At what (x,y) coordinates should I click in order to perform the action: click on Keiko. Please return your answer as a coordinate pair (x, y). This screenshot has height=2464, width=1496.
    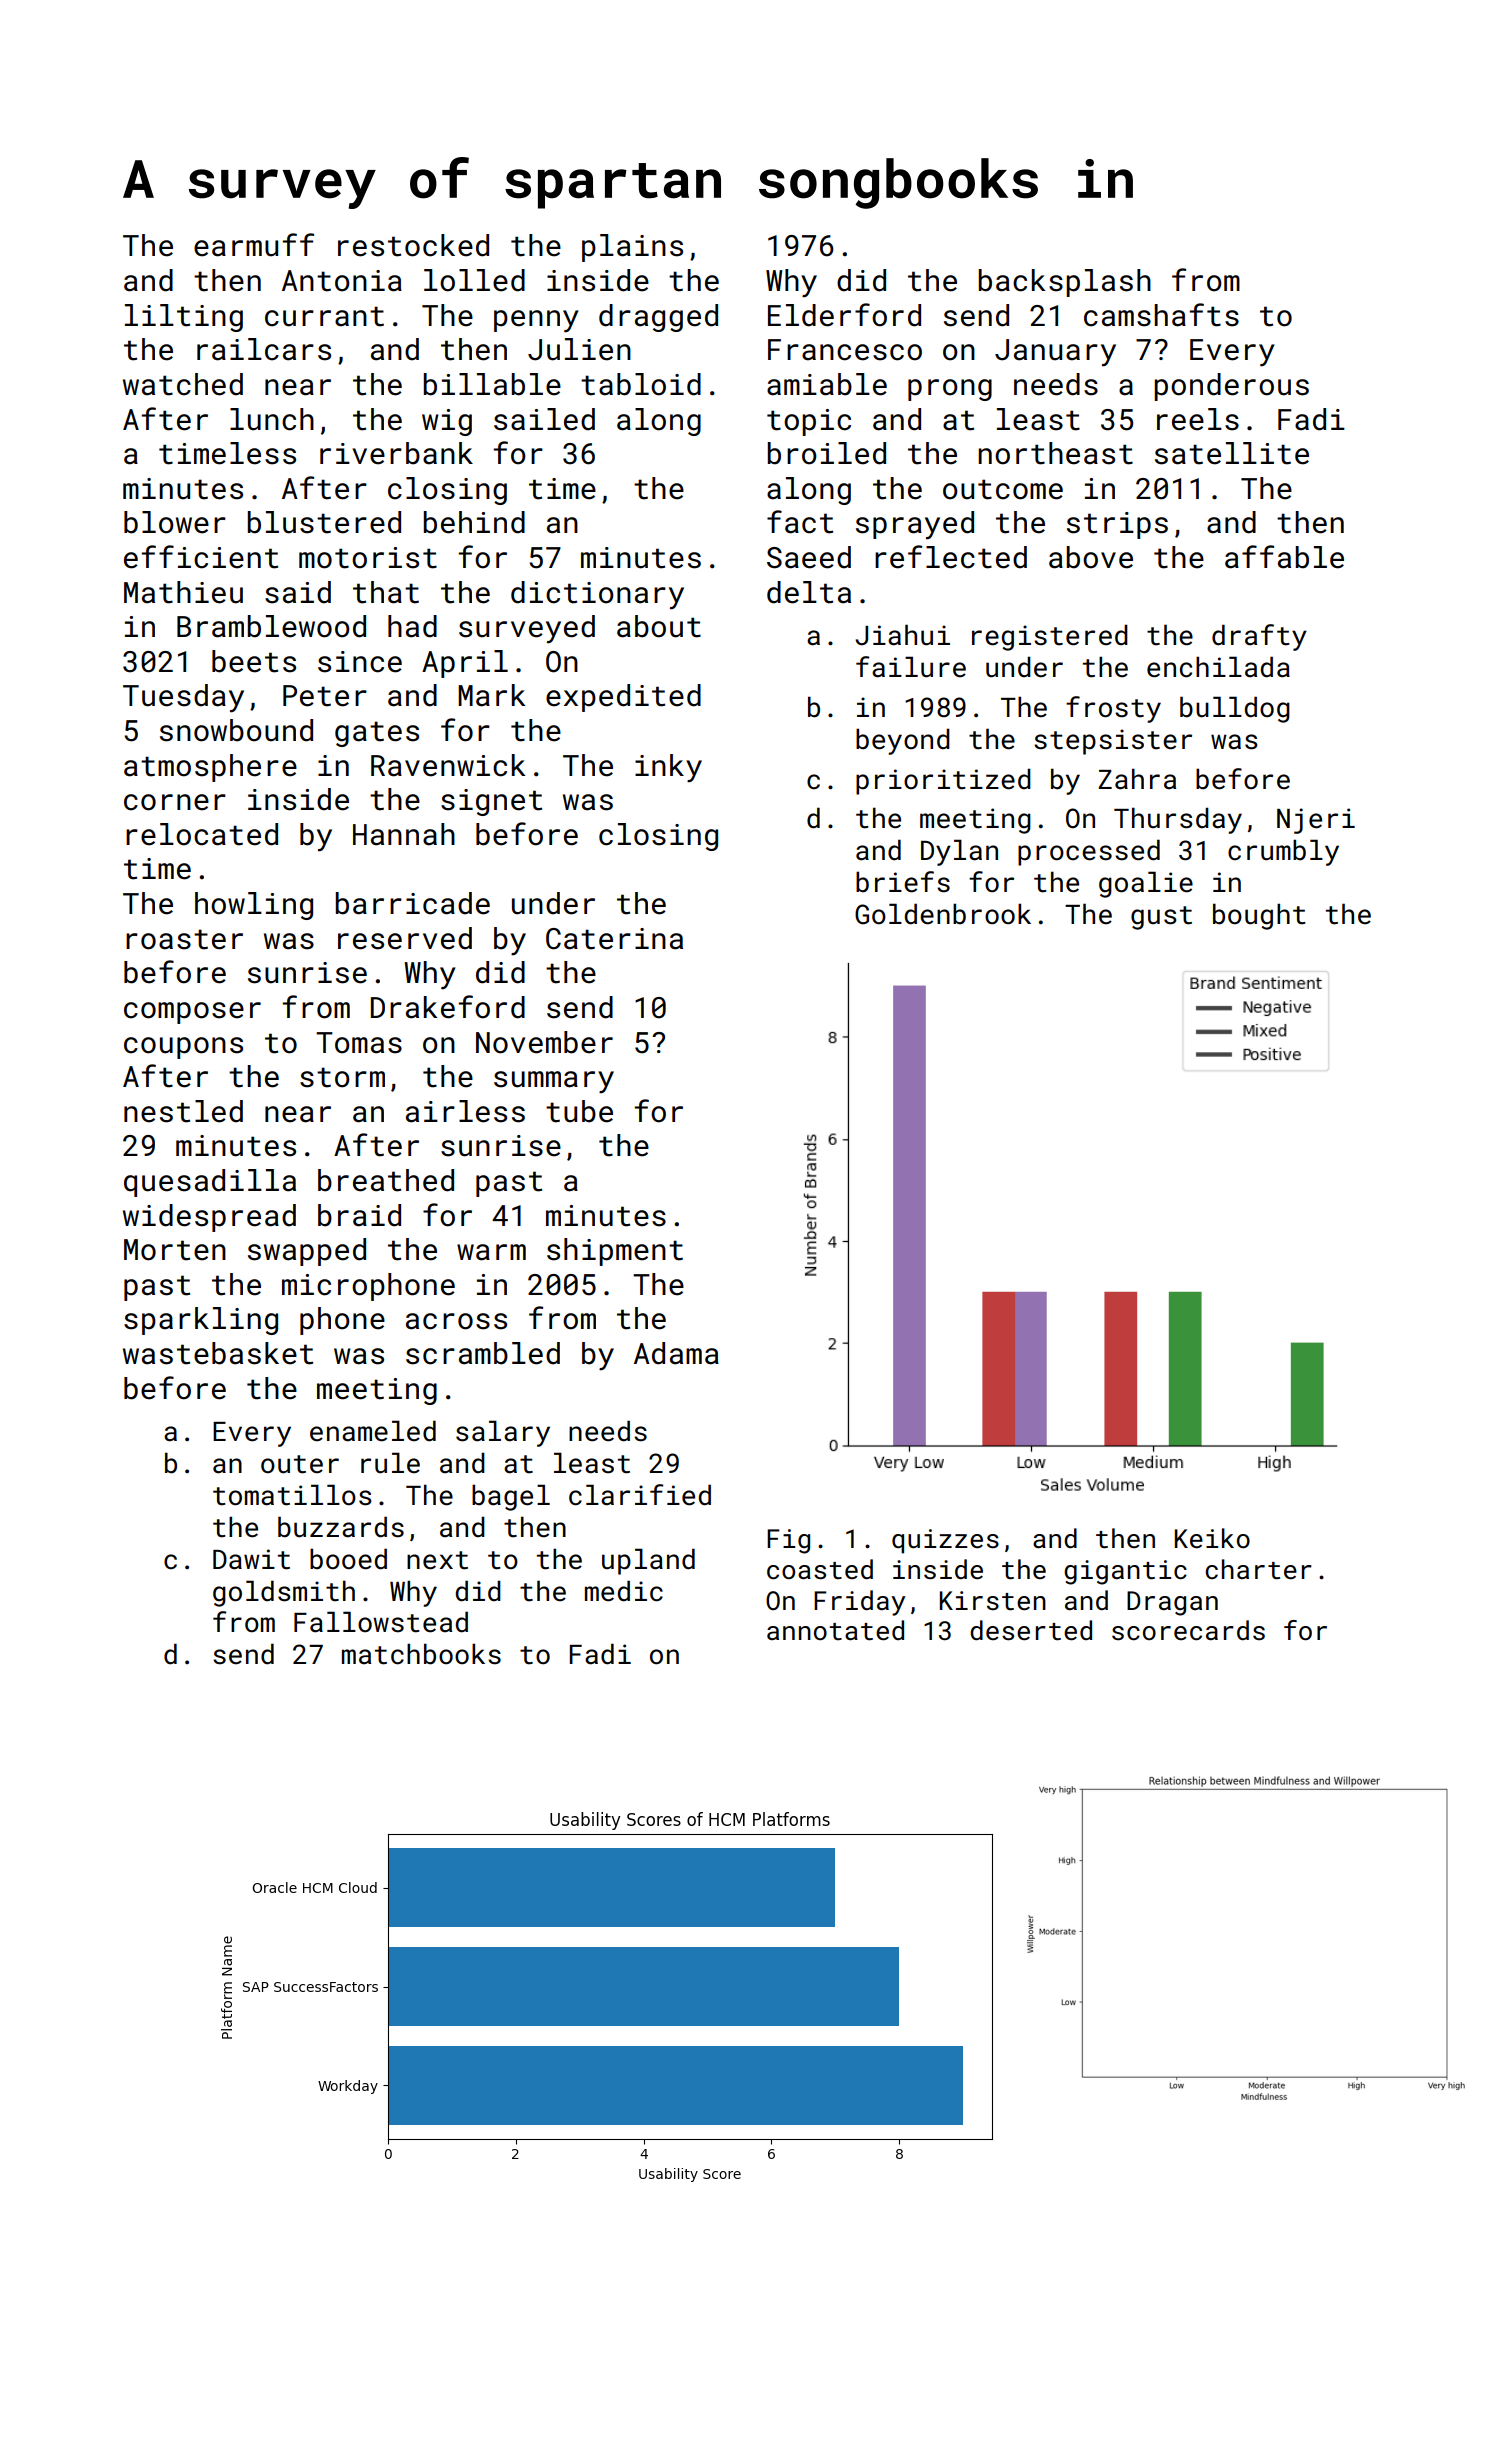
    Looking at the image, I should click on (1212, 1538).
